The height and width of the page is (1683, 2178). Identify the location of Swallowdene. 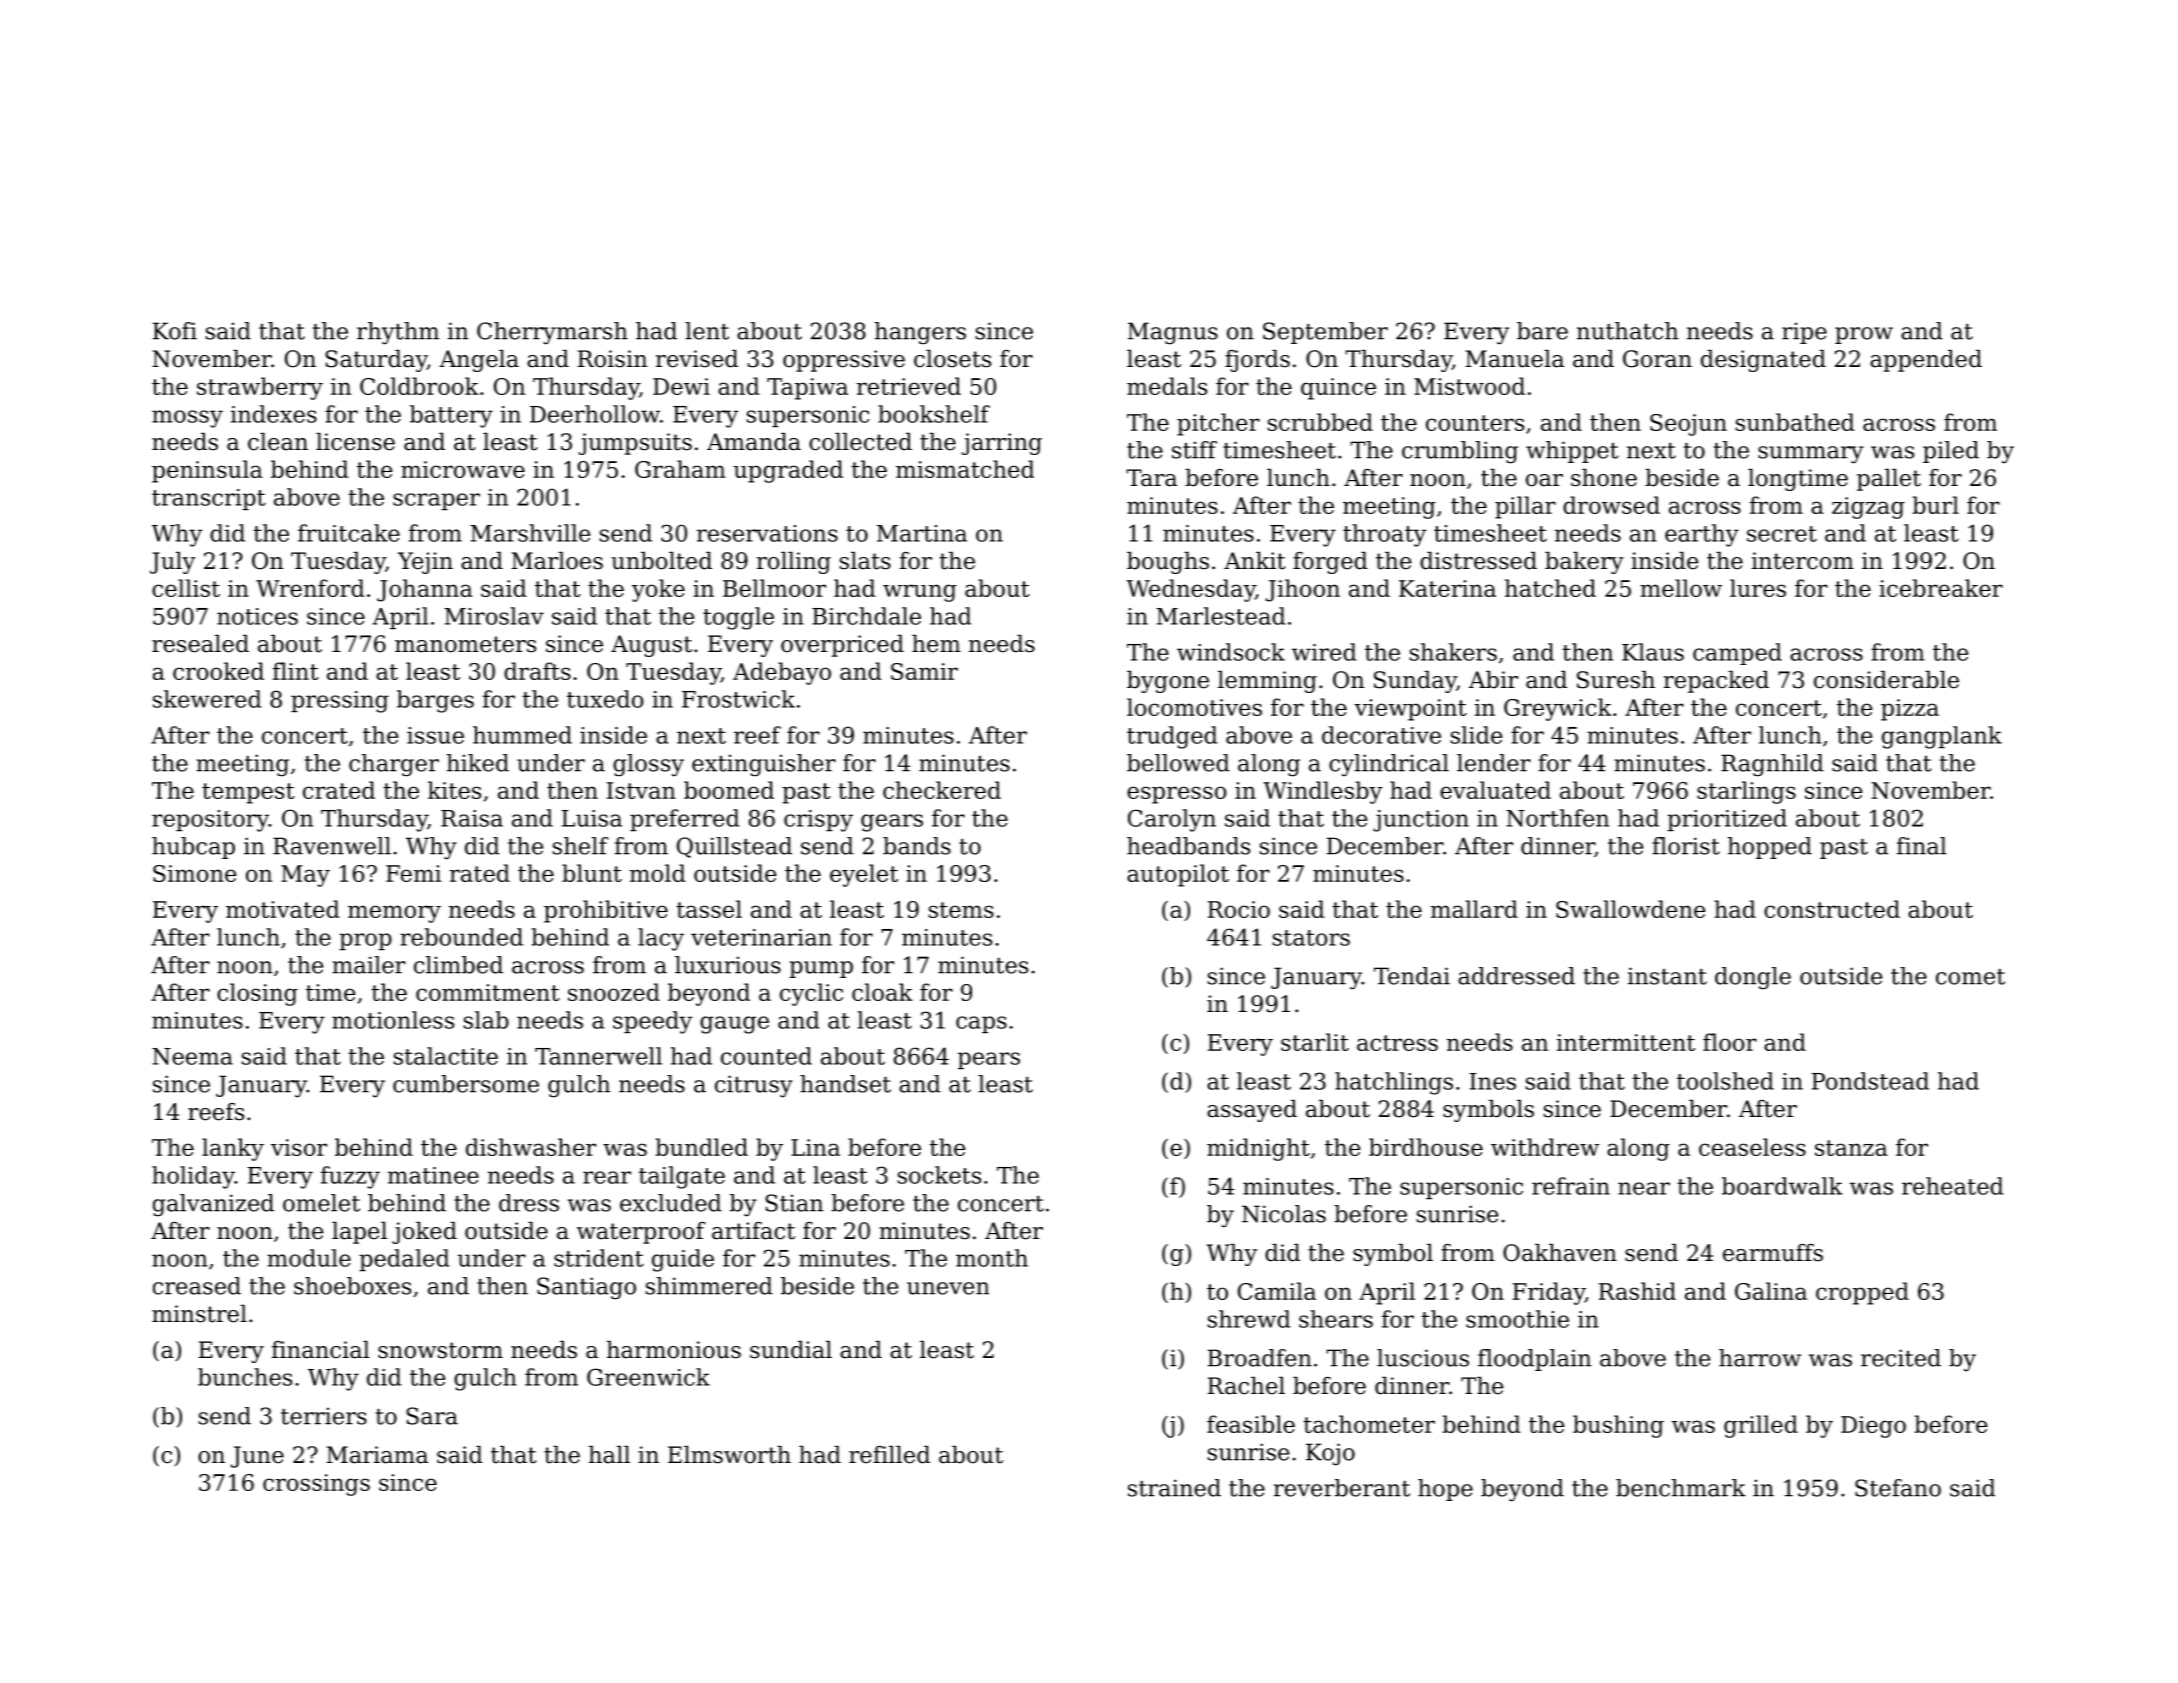
(1631, 909).
